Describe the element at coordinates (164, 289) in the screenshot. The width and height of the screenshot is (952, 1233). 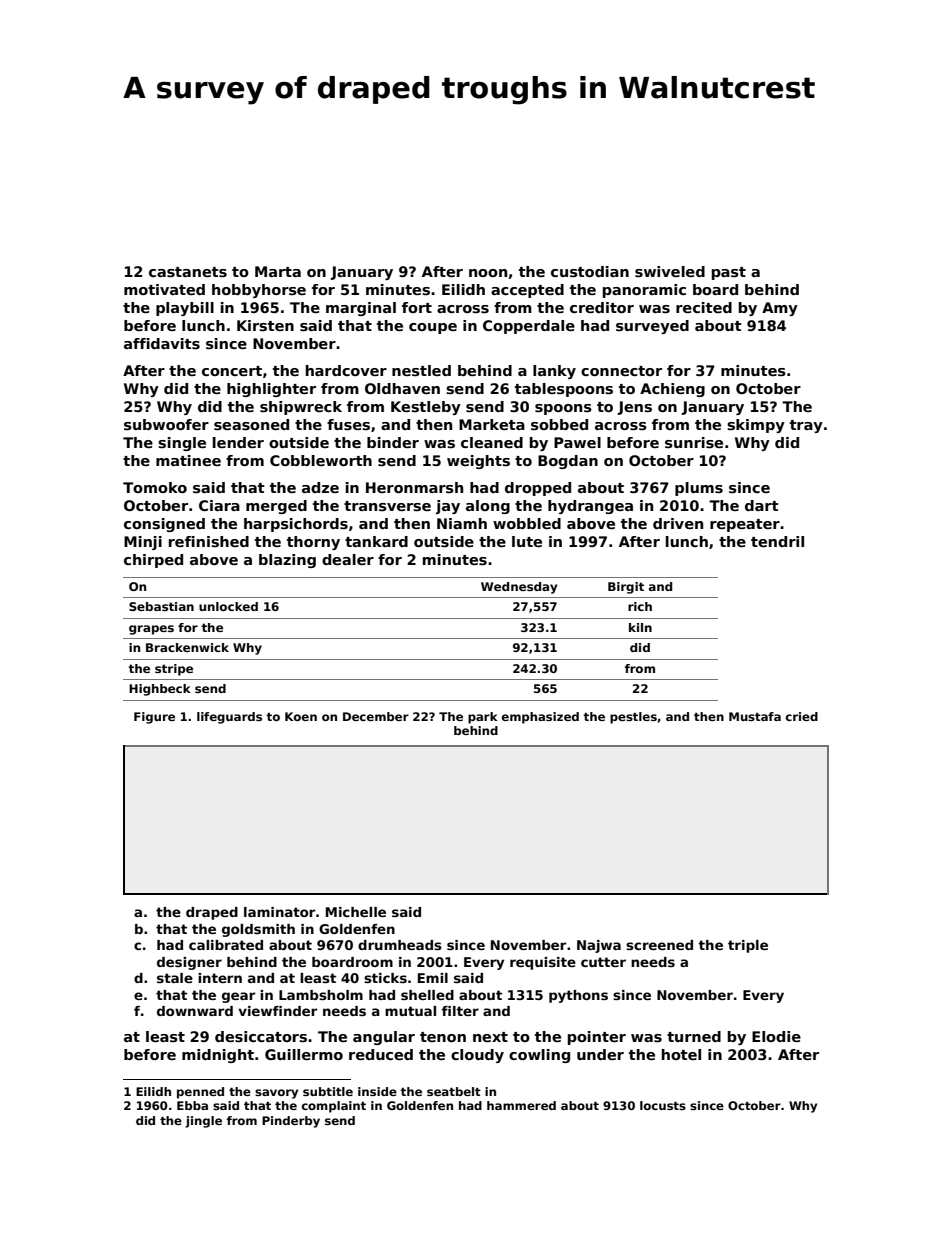
I see `motivated` at that location.
